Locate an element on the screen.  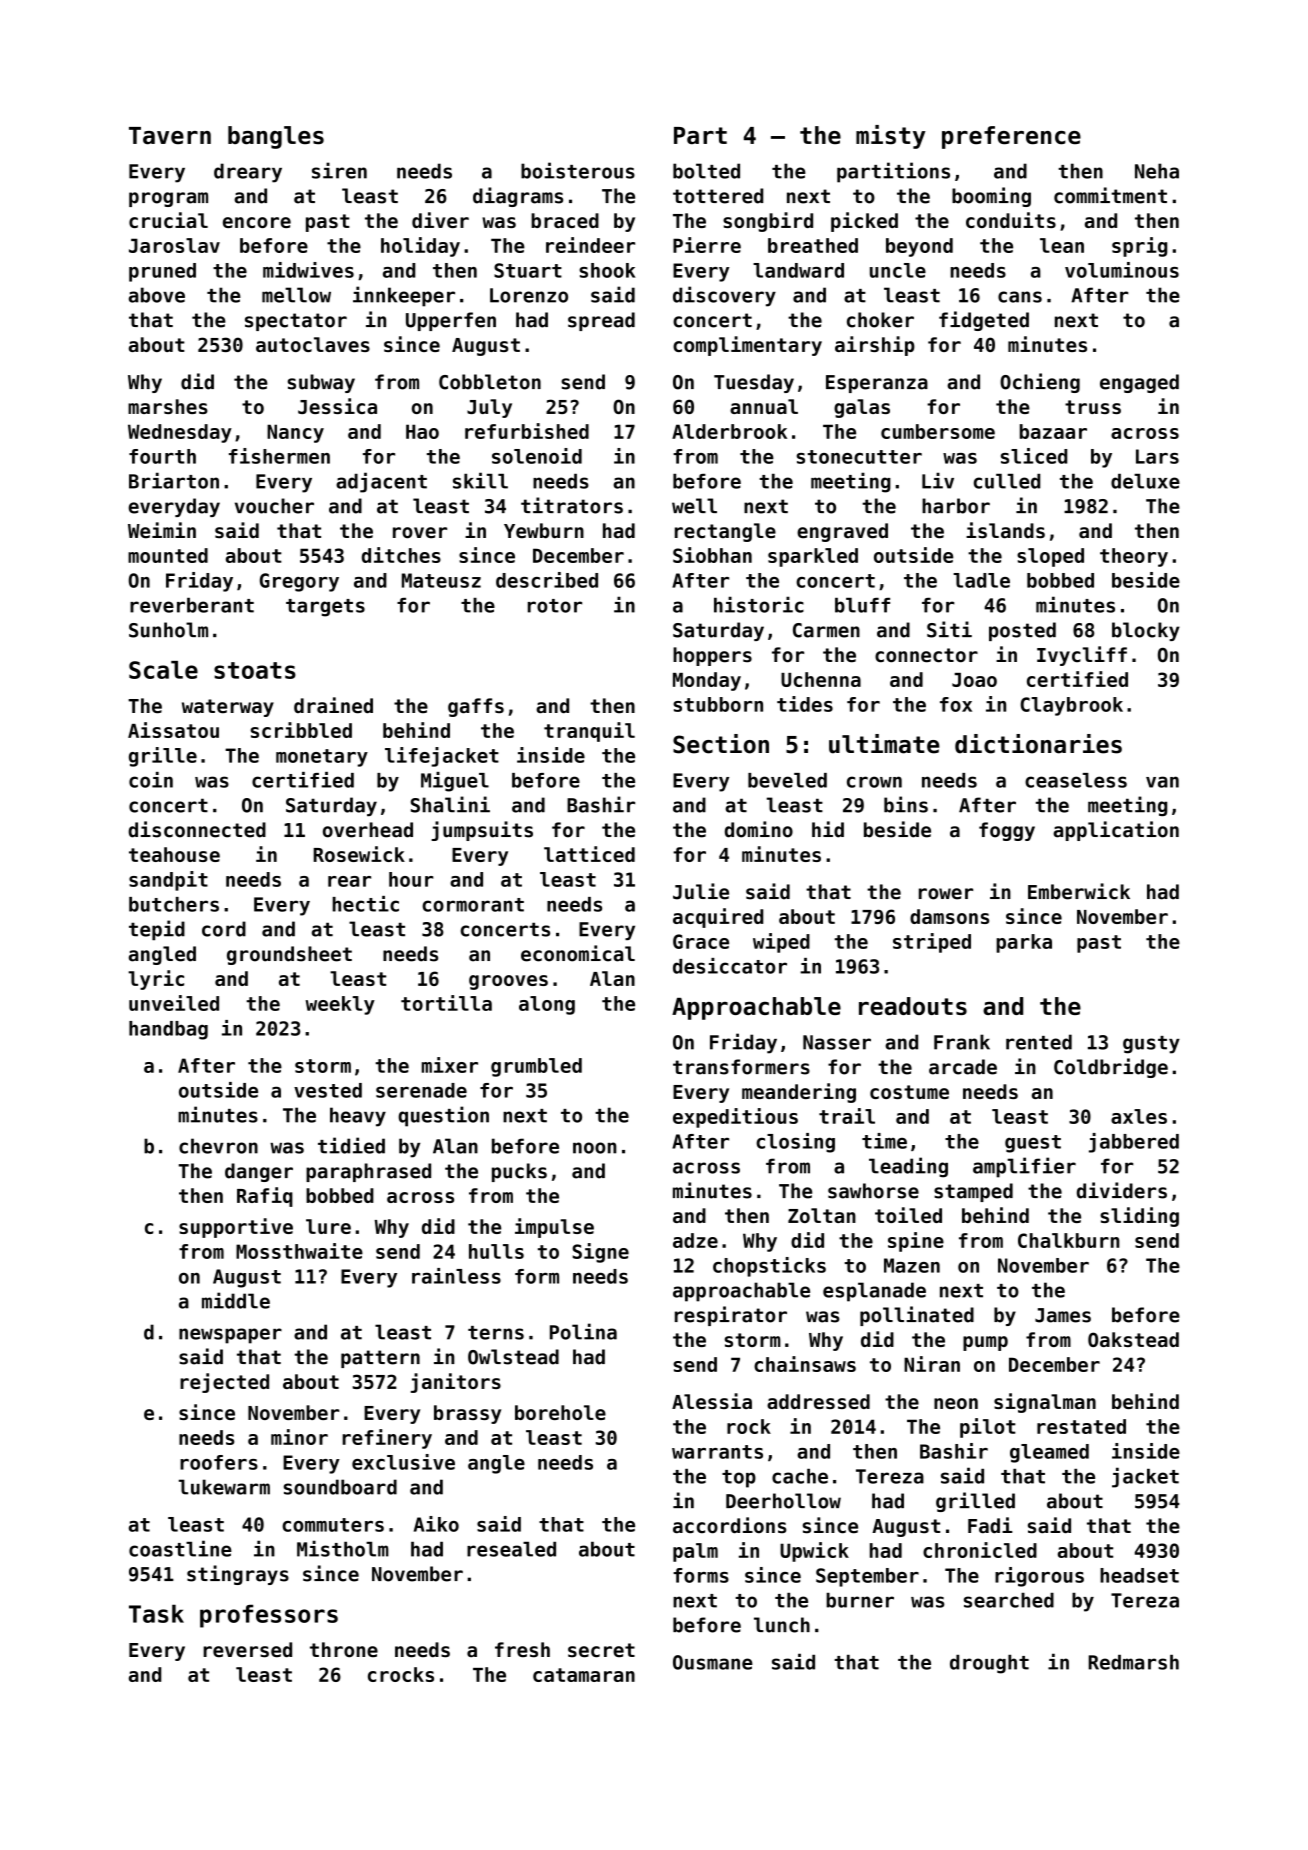
Mossthwaite is located at coordinates (299, 1251).
